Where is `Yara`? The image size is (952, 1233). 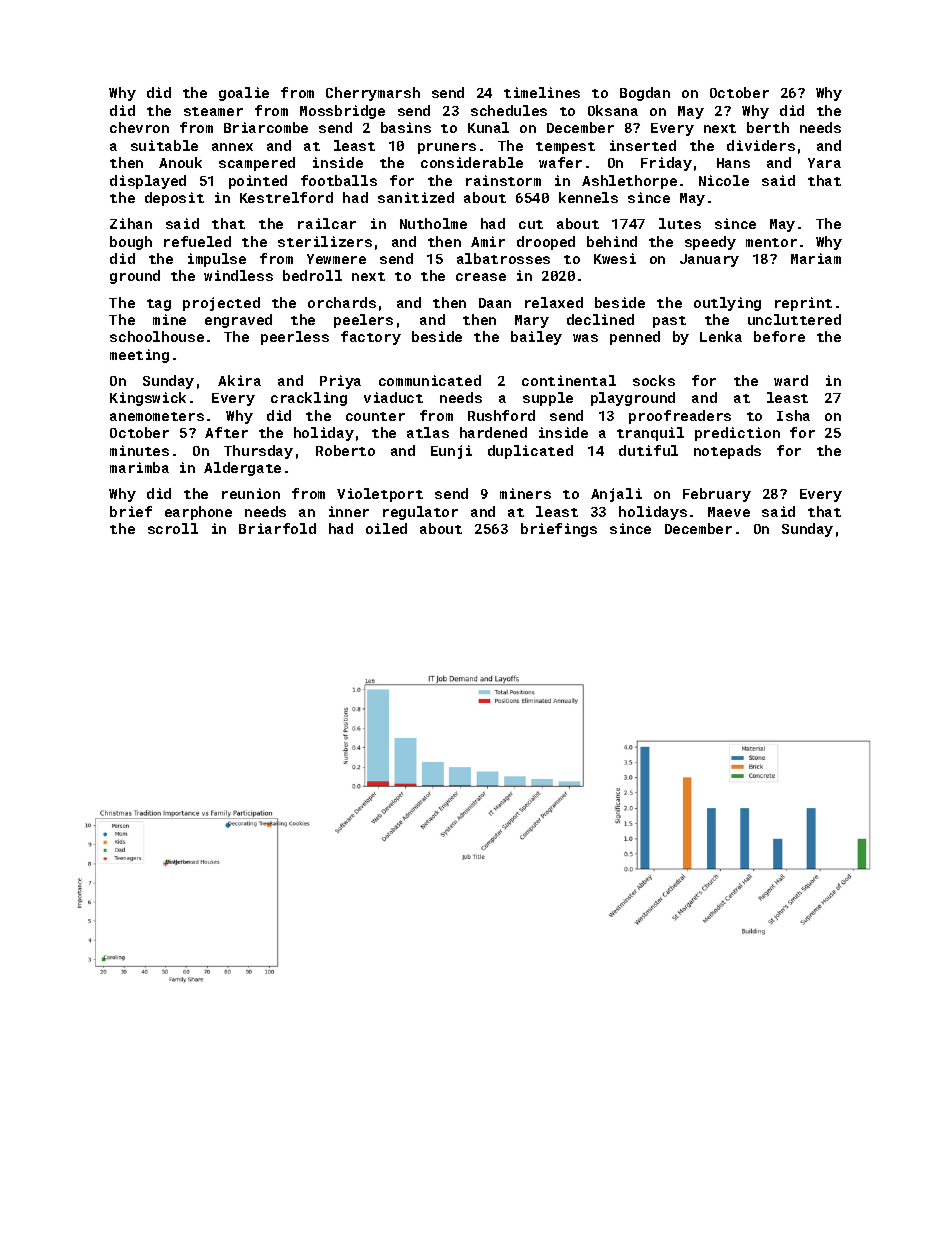 Yara is located at coordinates (824, 163).
